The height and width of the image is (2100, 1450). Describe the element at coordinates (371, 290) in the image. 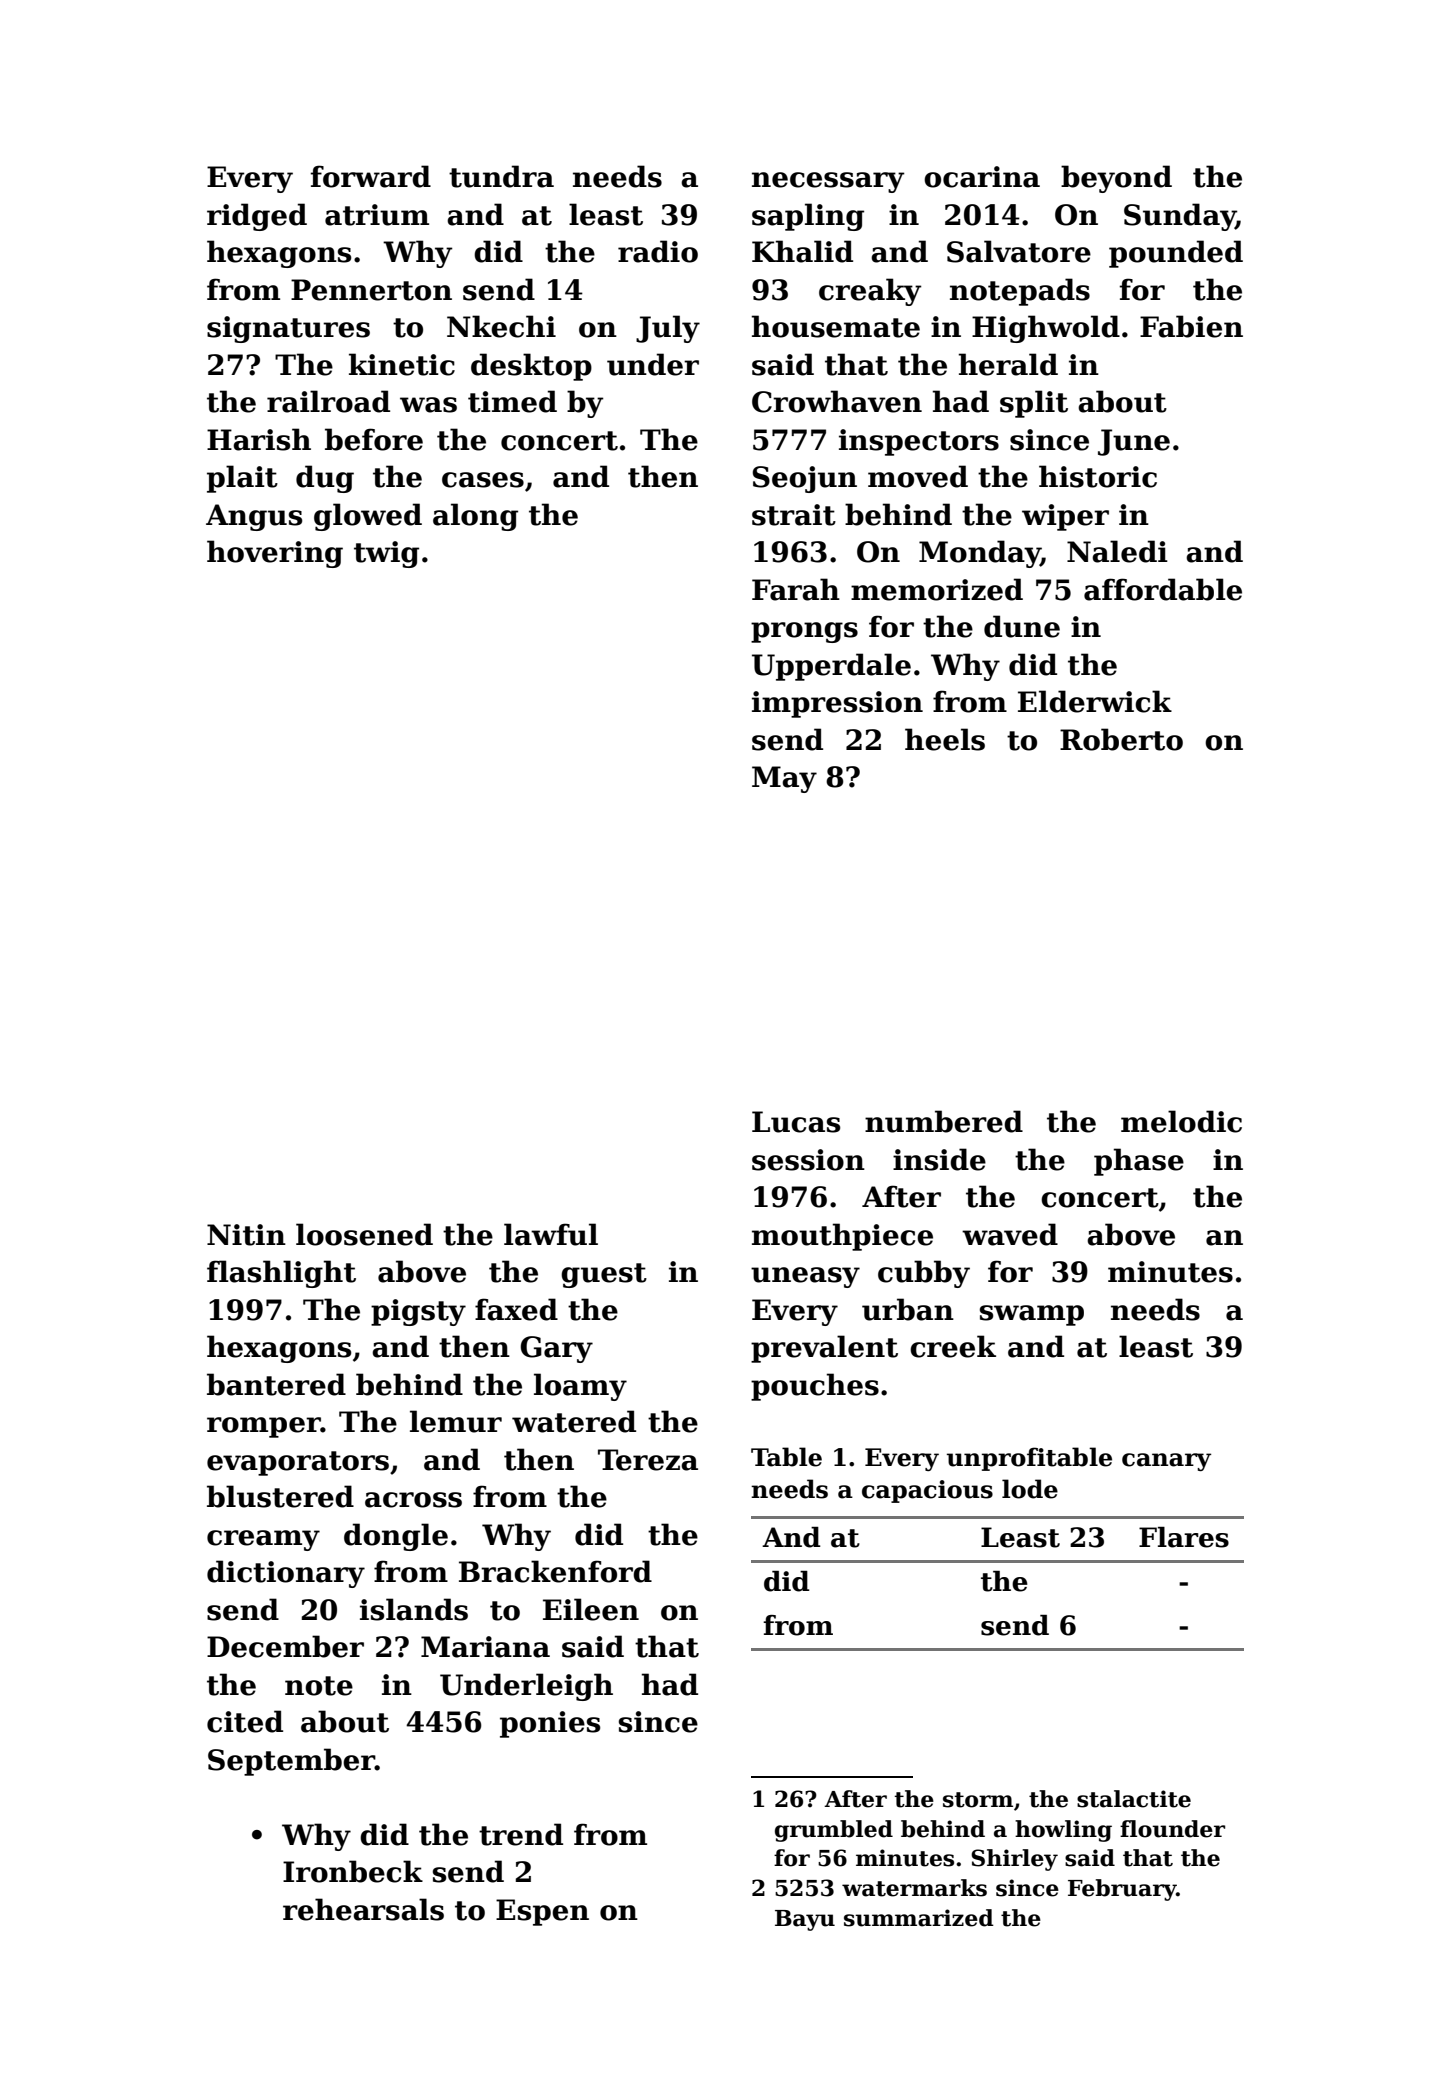

I see `Pennerton` at that location.
